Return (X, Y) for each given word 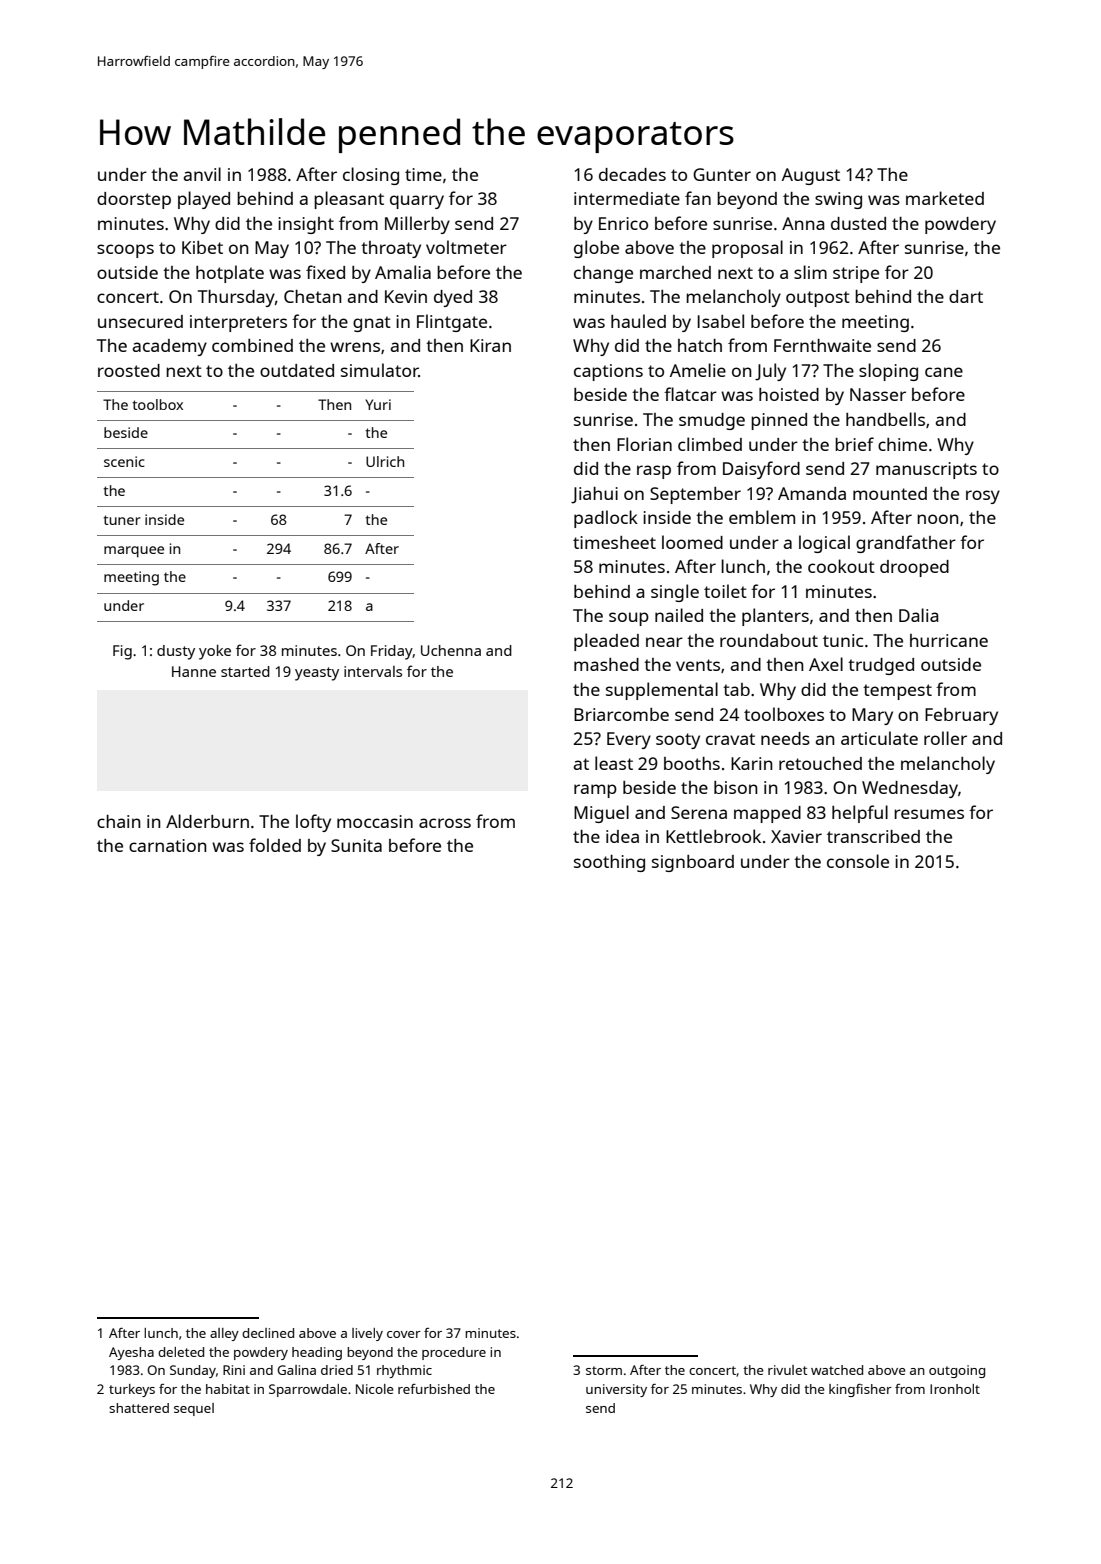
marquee (134, 552)
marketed (945, 198)
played (204, 200)
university (616, 1390)
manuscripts (926, 470)
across (445, 823)
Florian (644, 444)
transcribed (873, 836)
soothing (609, 863)
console (858, 861)
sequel (194, 1409)
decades (632, 174)
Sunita (356, 845)
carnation (168, 845)
